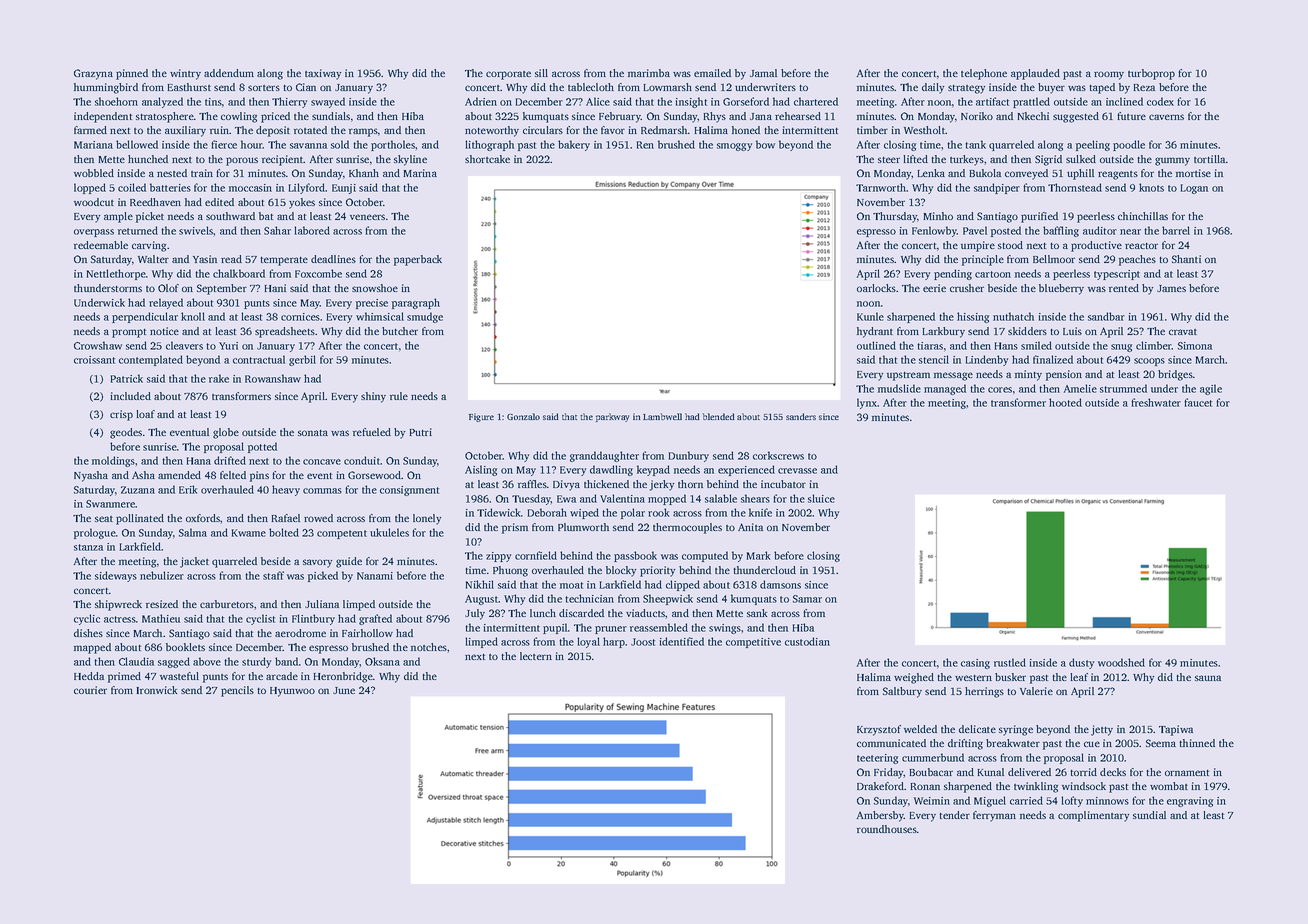  Describe the element at coordinates (664, 130) in the screenshot. I see `Redmarsh` at that location.
